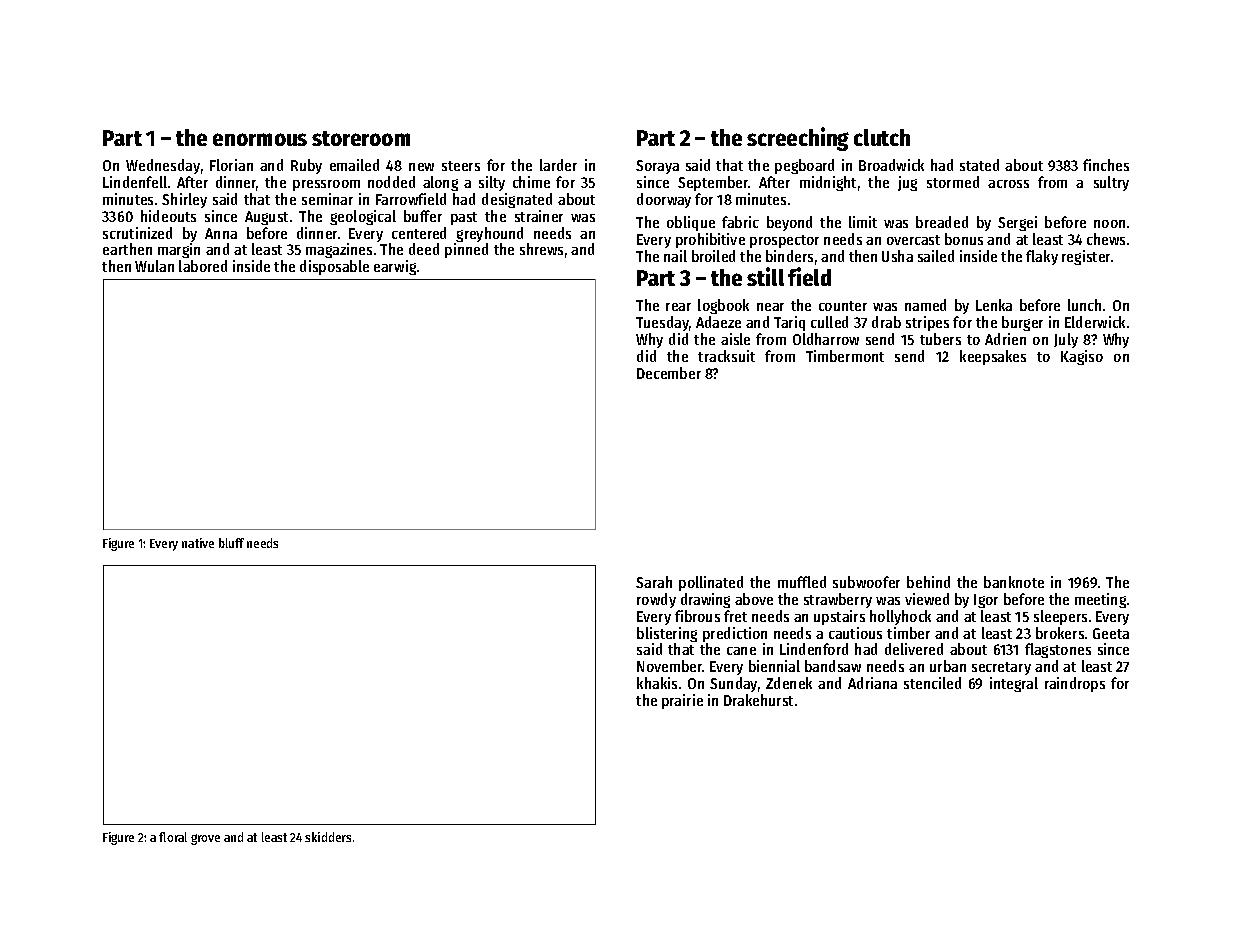  I want to click on lunch, so click(1084, 305).
